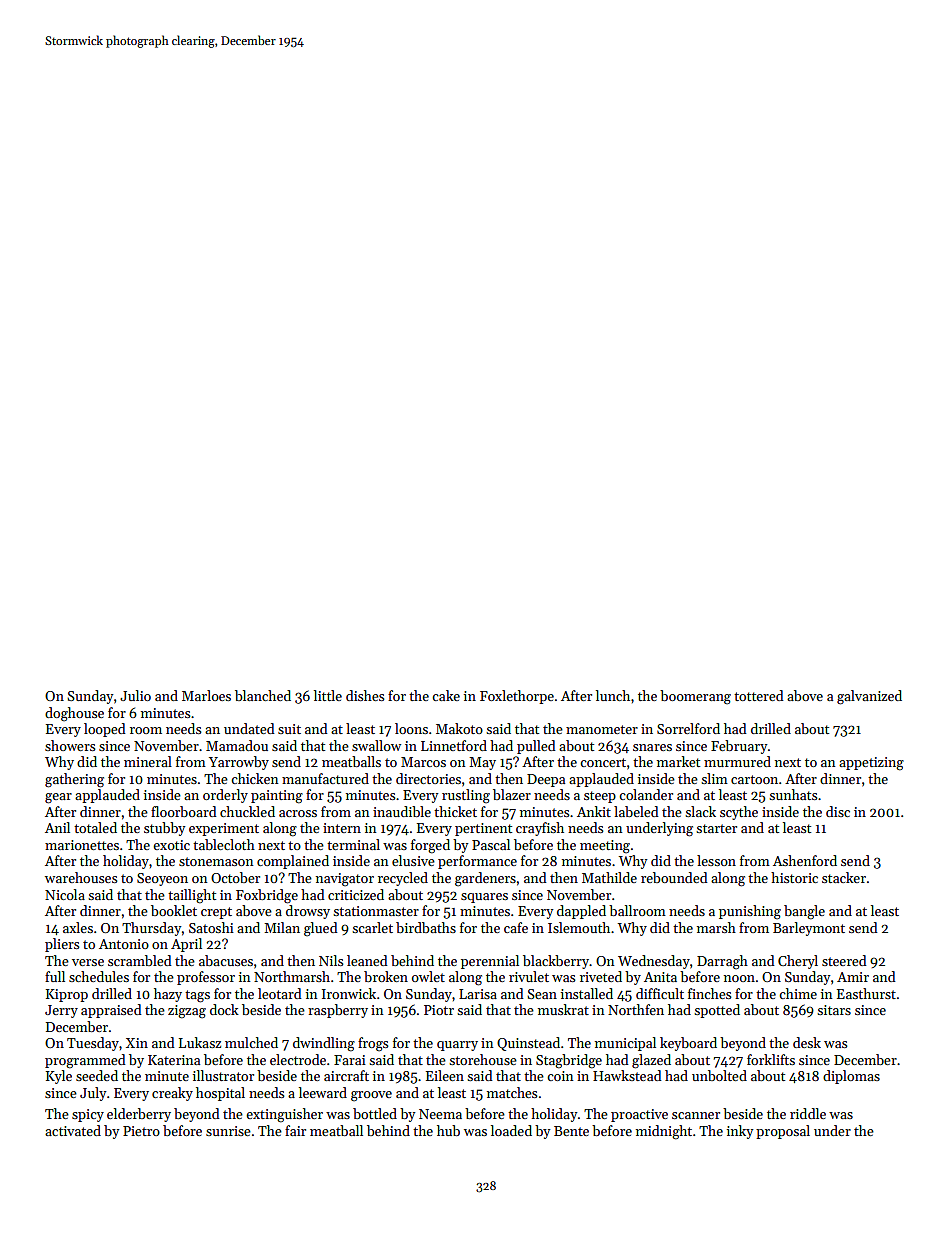 This document has height=1233, width=952. Describe the element at coordinates (277, 797) in the document. I see `painting` at that location.
